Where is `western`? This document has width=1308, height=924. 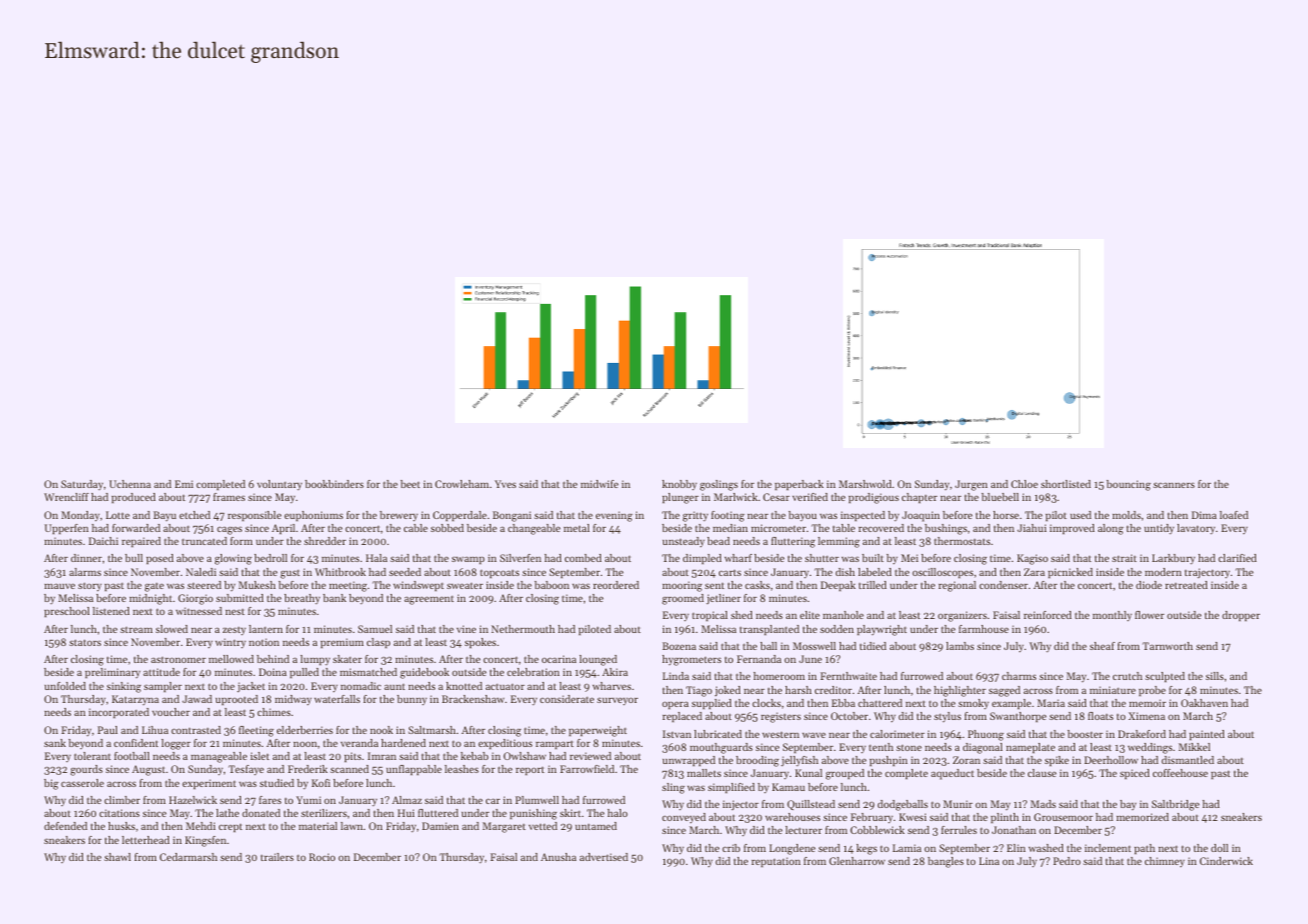 western is located at coordinates (780, 734).
